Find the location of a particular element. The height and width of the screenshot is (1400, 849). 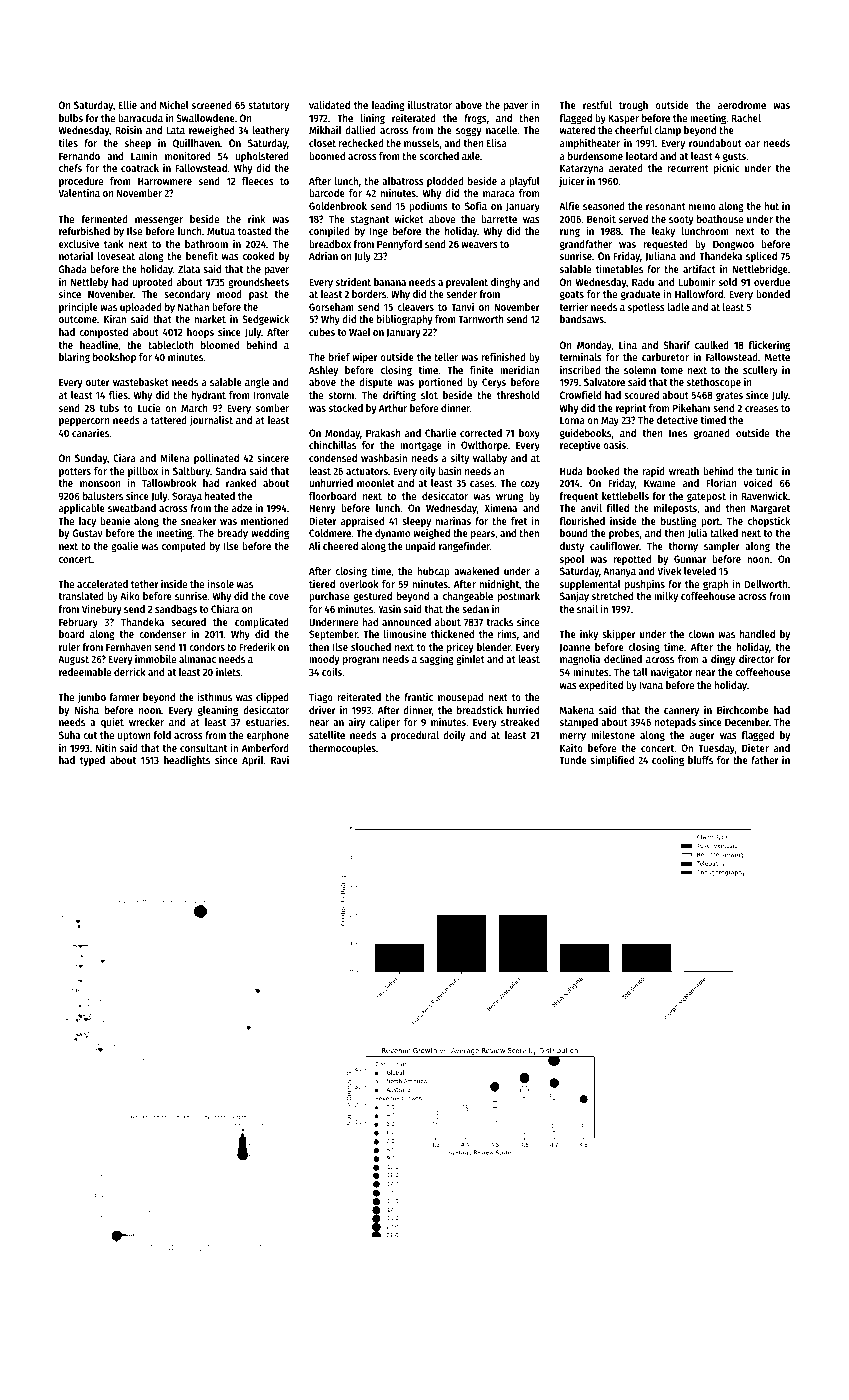

Swallowdene is located at coordinates (205, 118).
